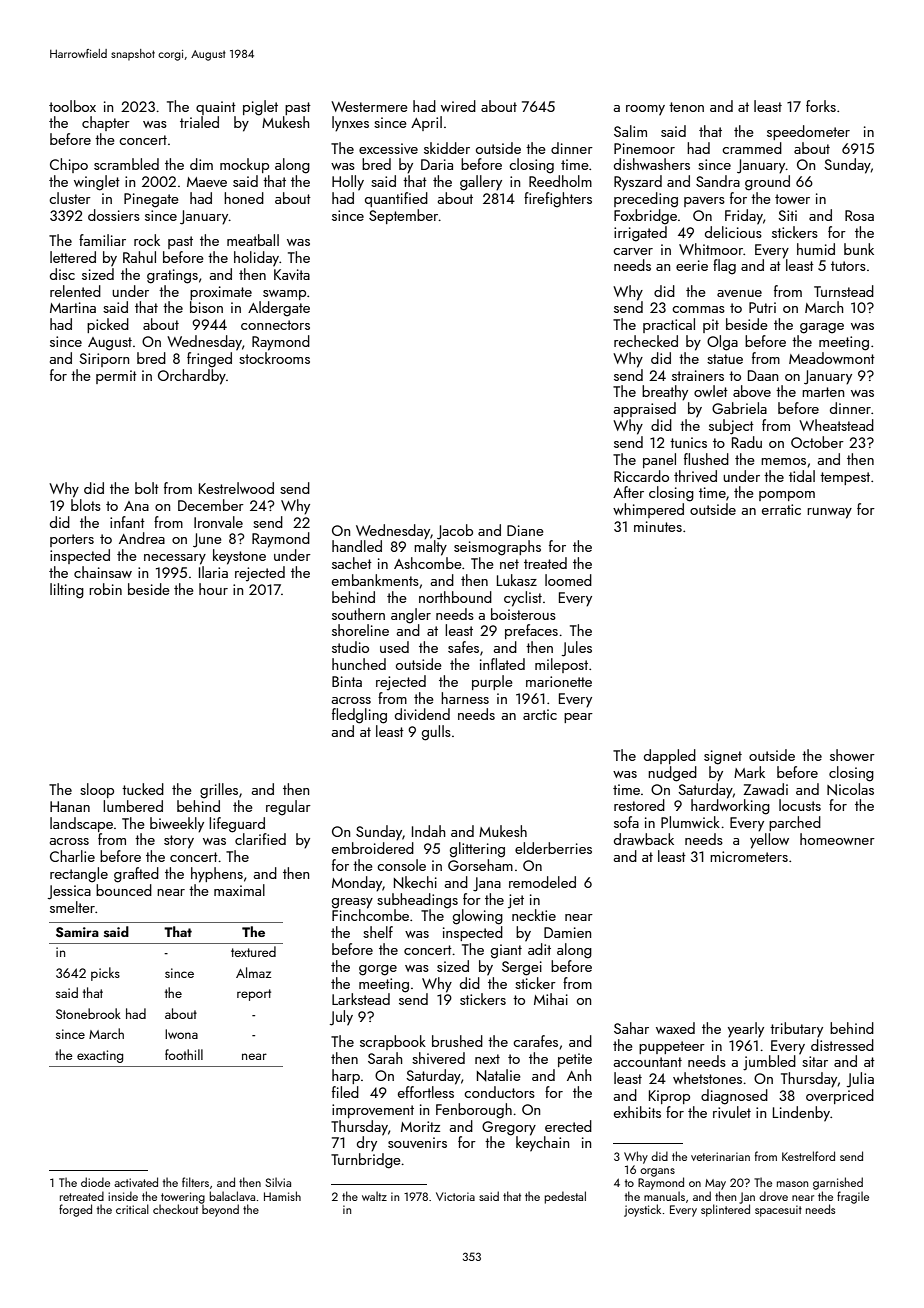 This image has width=924, height=1308. What do you see at coordinates (181, 1034) in the image?
I see `Iwona` at bounding box center [181, 1034].
